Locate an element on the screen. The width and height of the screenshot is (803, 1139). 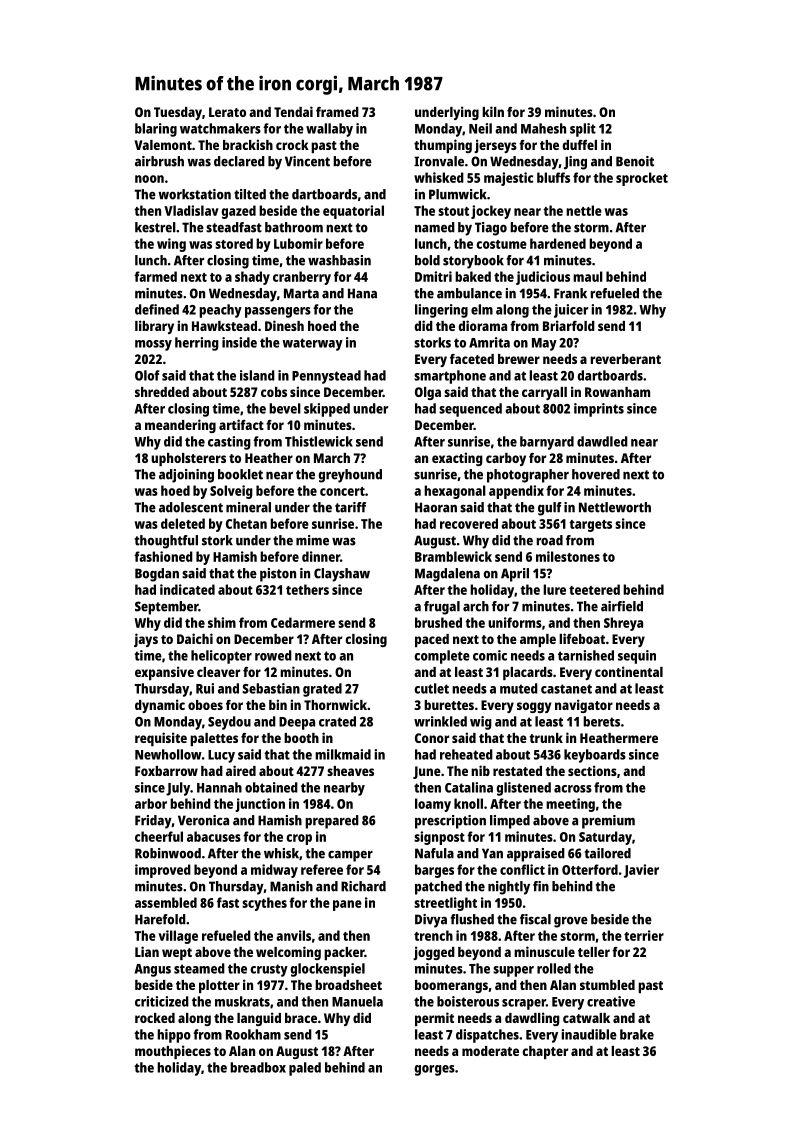
washbasin is located at coordinates (339, 260).
